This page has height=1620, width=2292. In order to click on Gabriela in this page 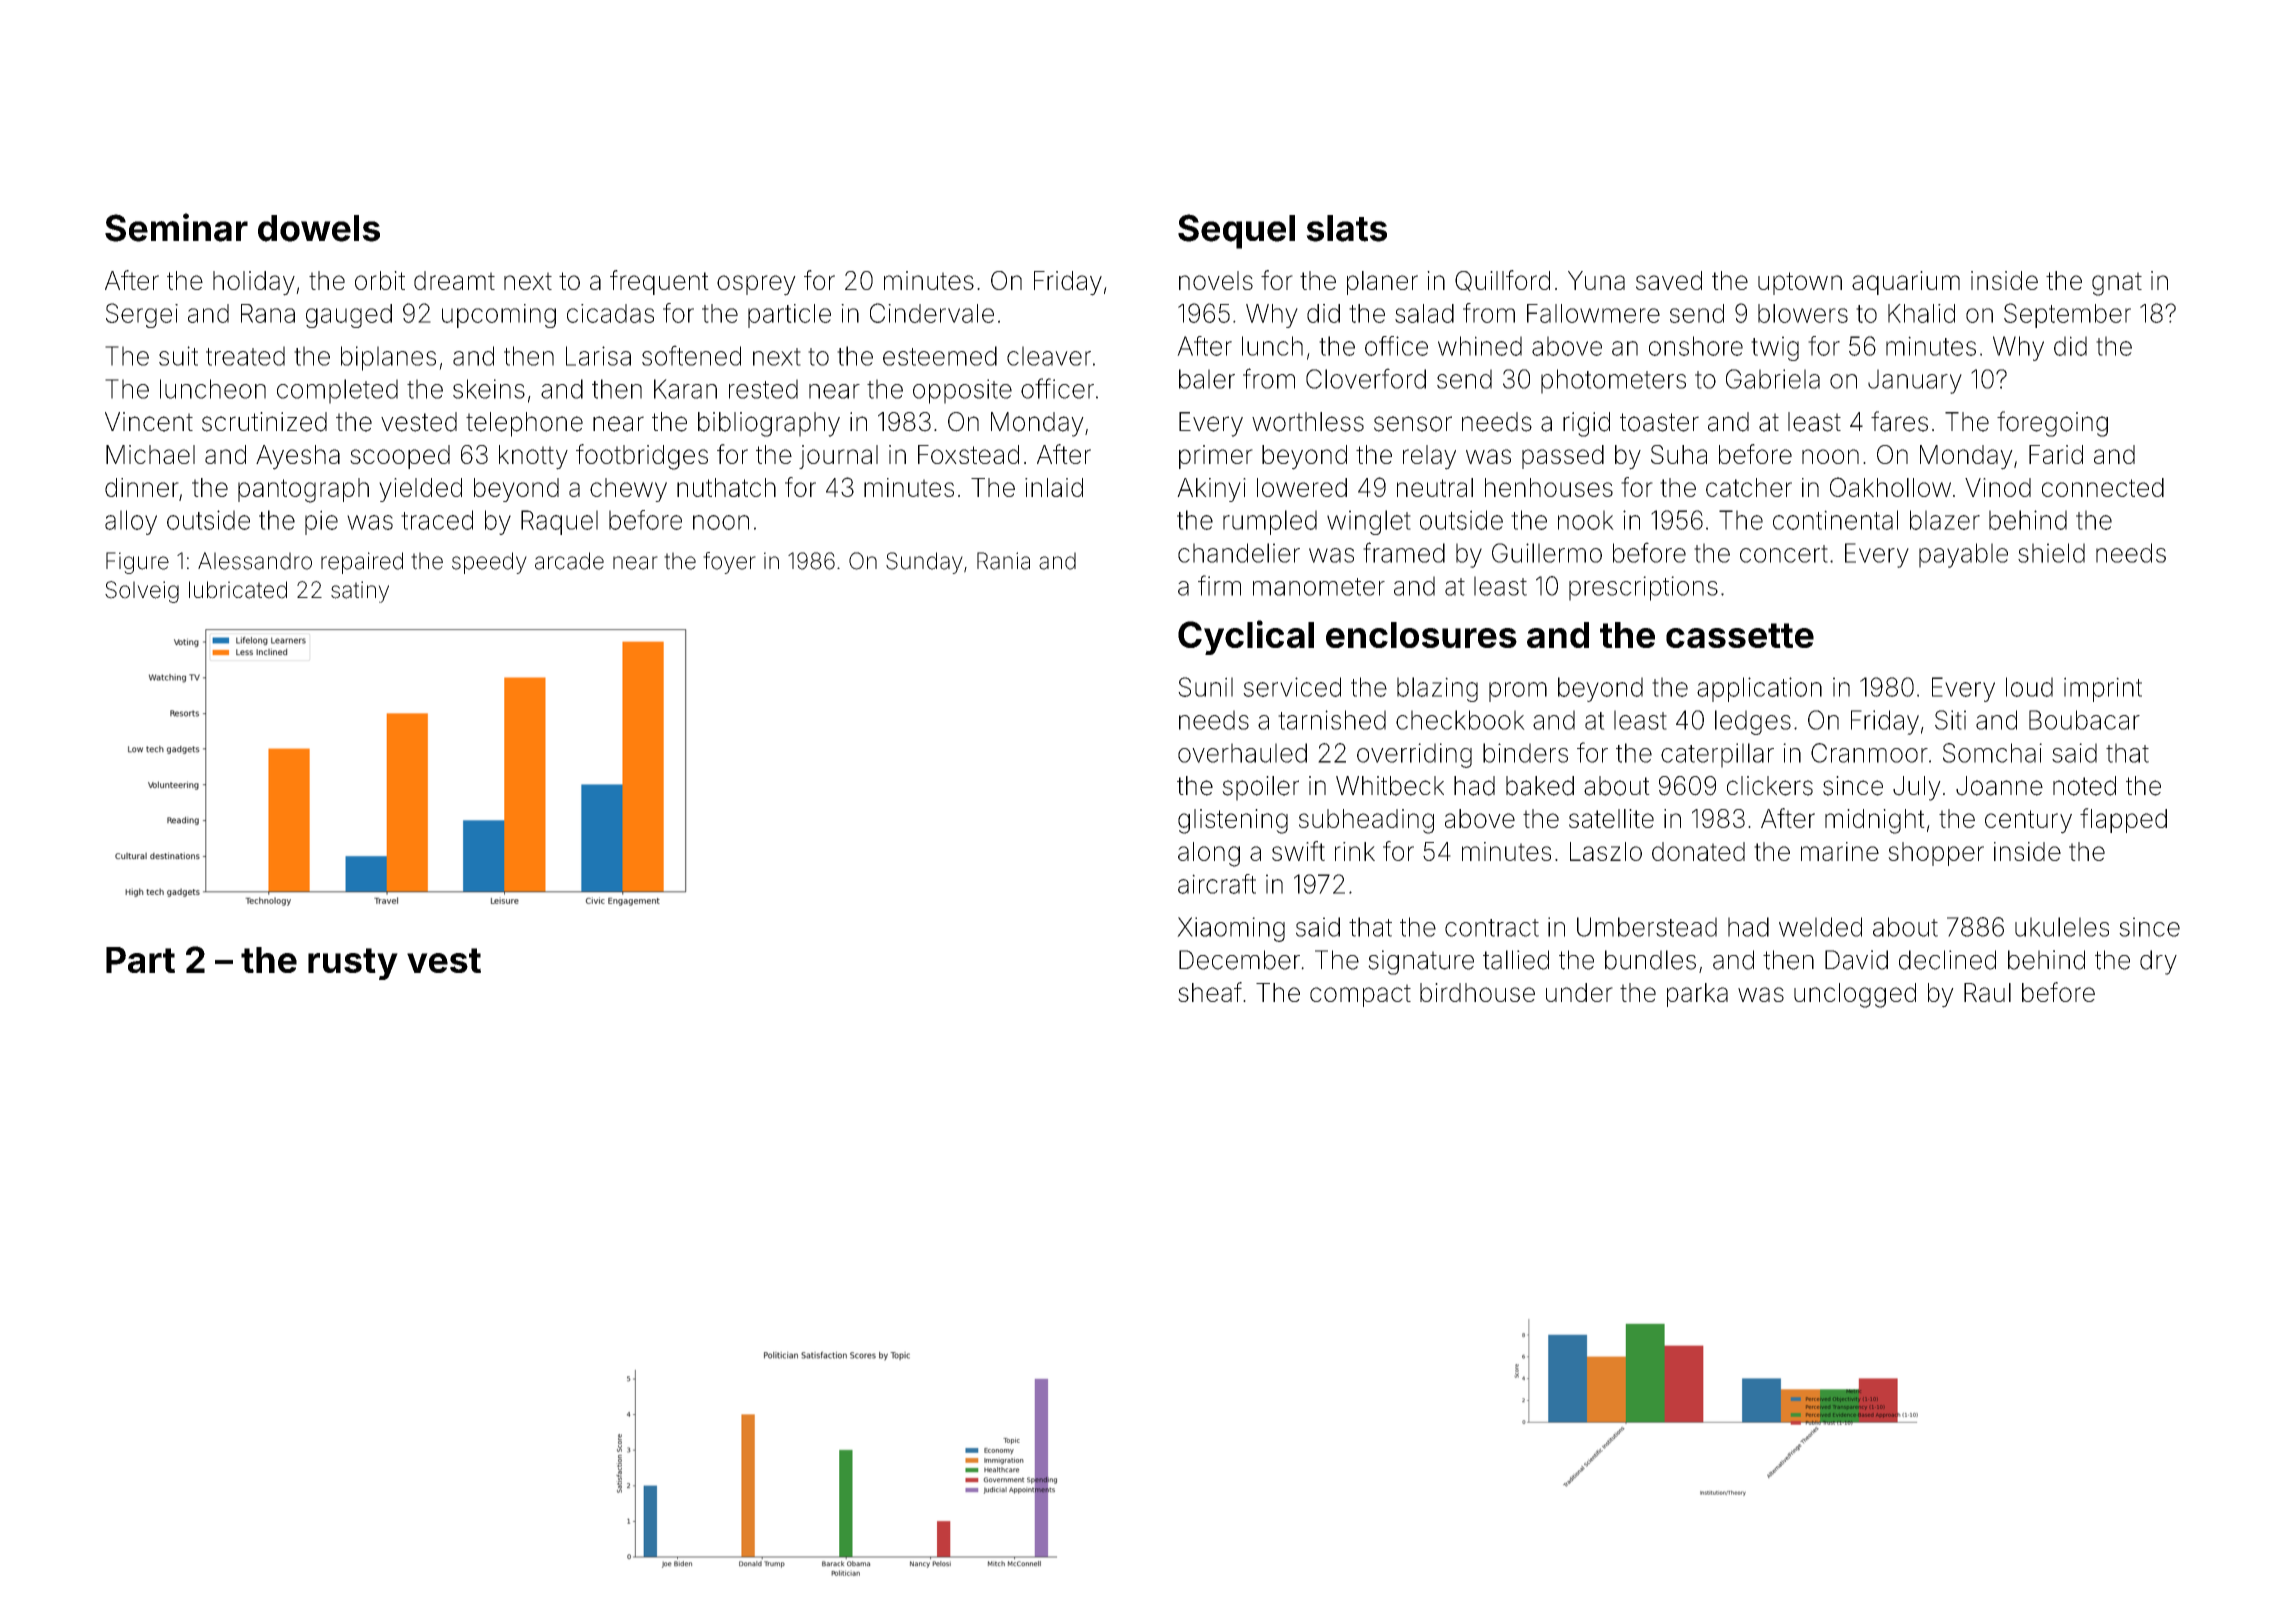, I will do `click(1773, 379)`.
